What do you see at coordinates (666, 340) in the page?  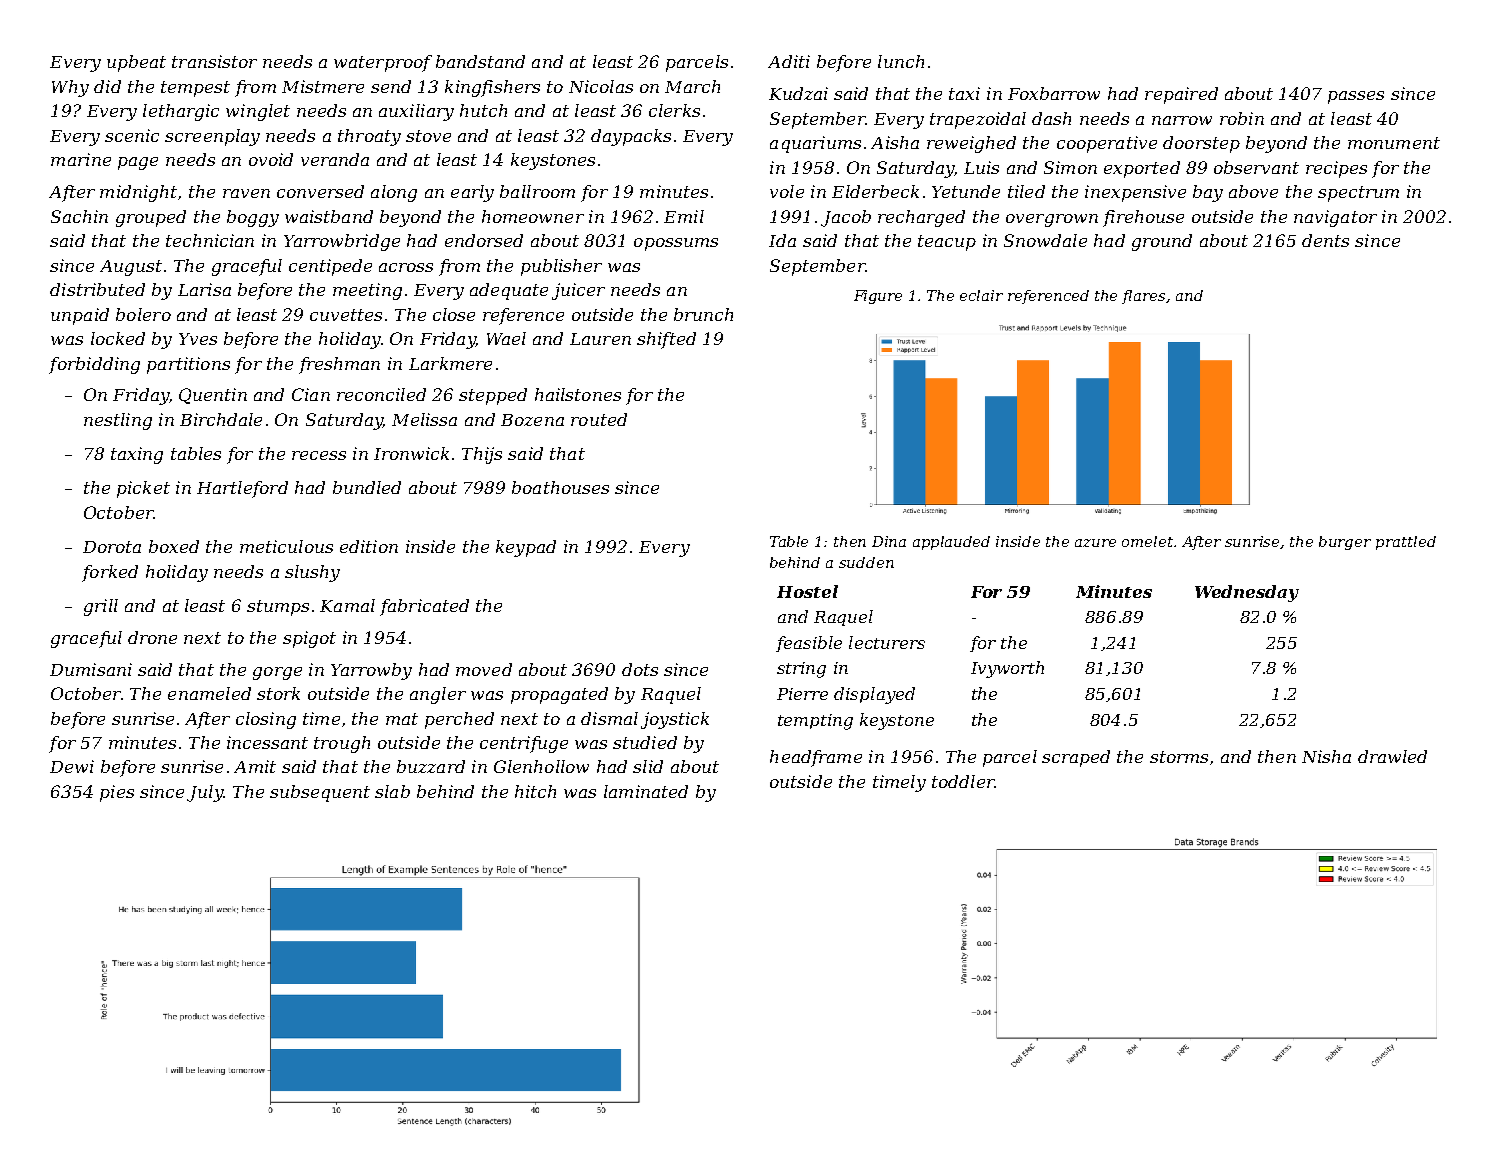 I see `shifted` at bounding box center [666, 340].
